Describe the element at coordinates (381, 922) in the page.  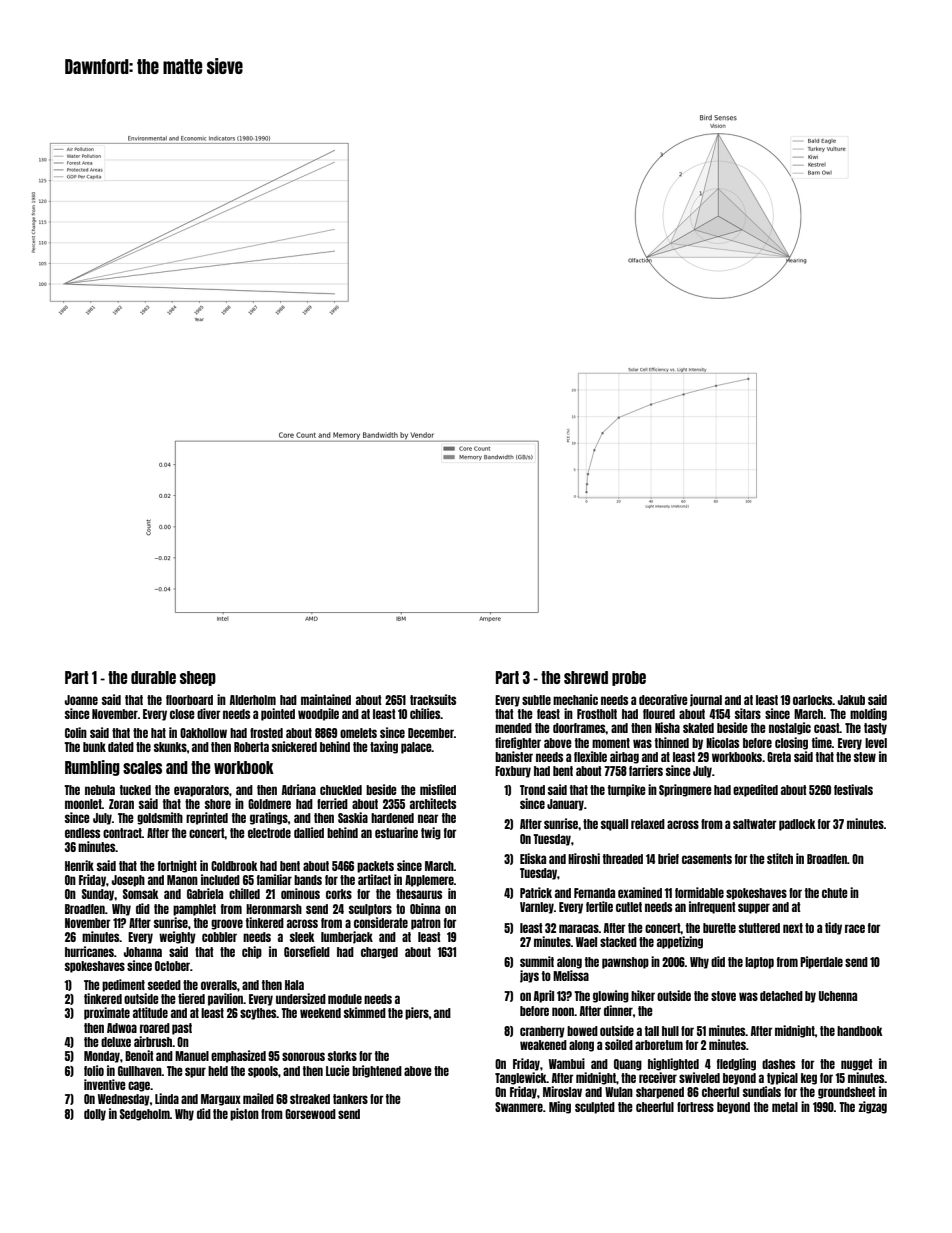
I see `considerate` at that location.
